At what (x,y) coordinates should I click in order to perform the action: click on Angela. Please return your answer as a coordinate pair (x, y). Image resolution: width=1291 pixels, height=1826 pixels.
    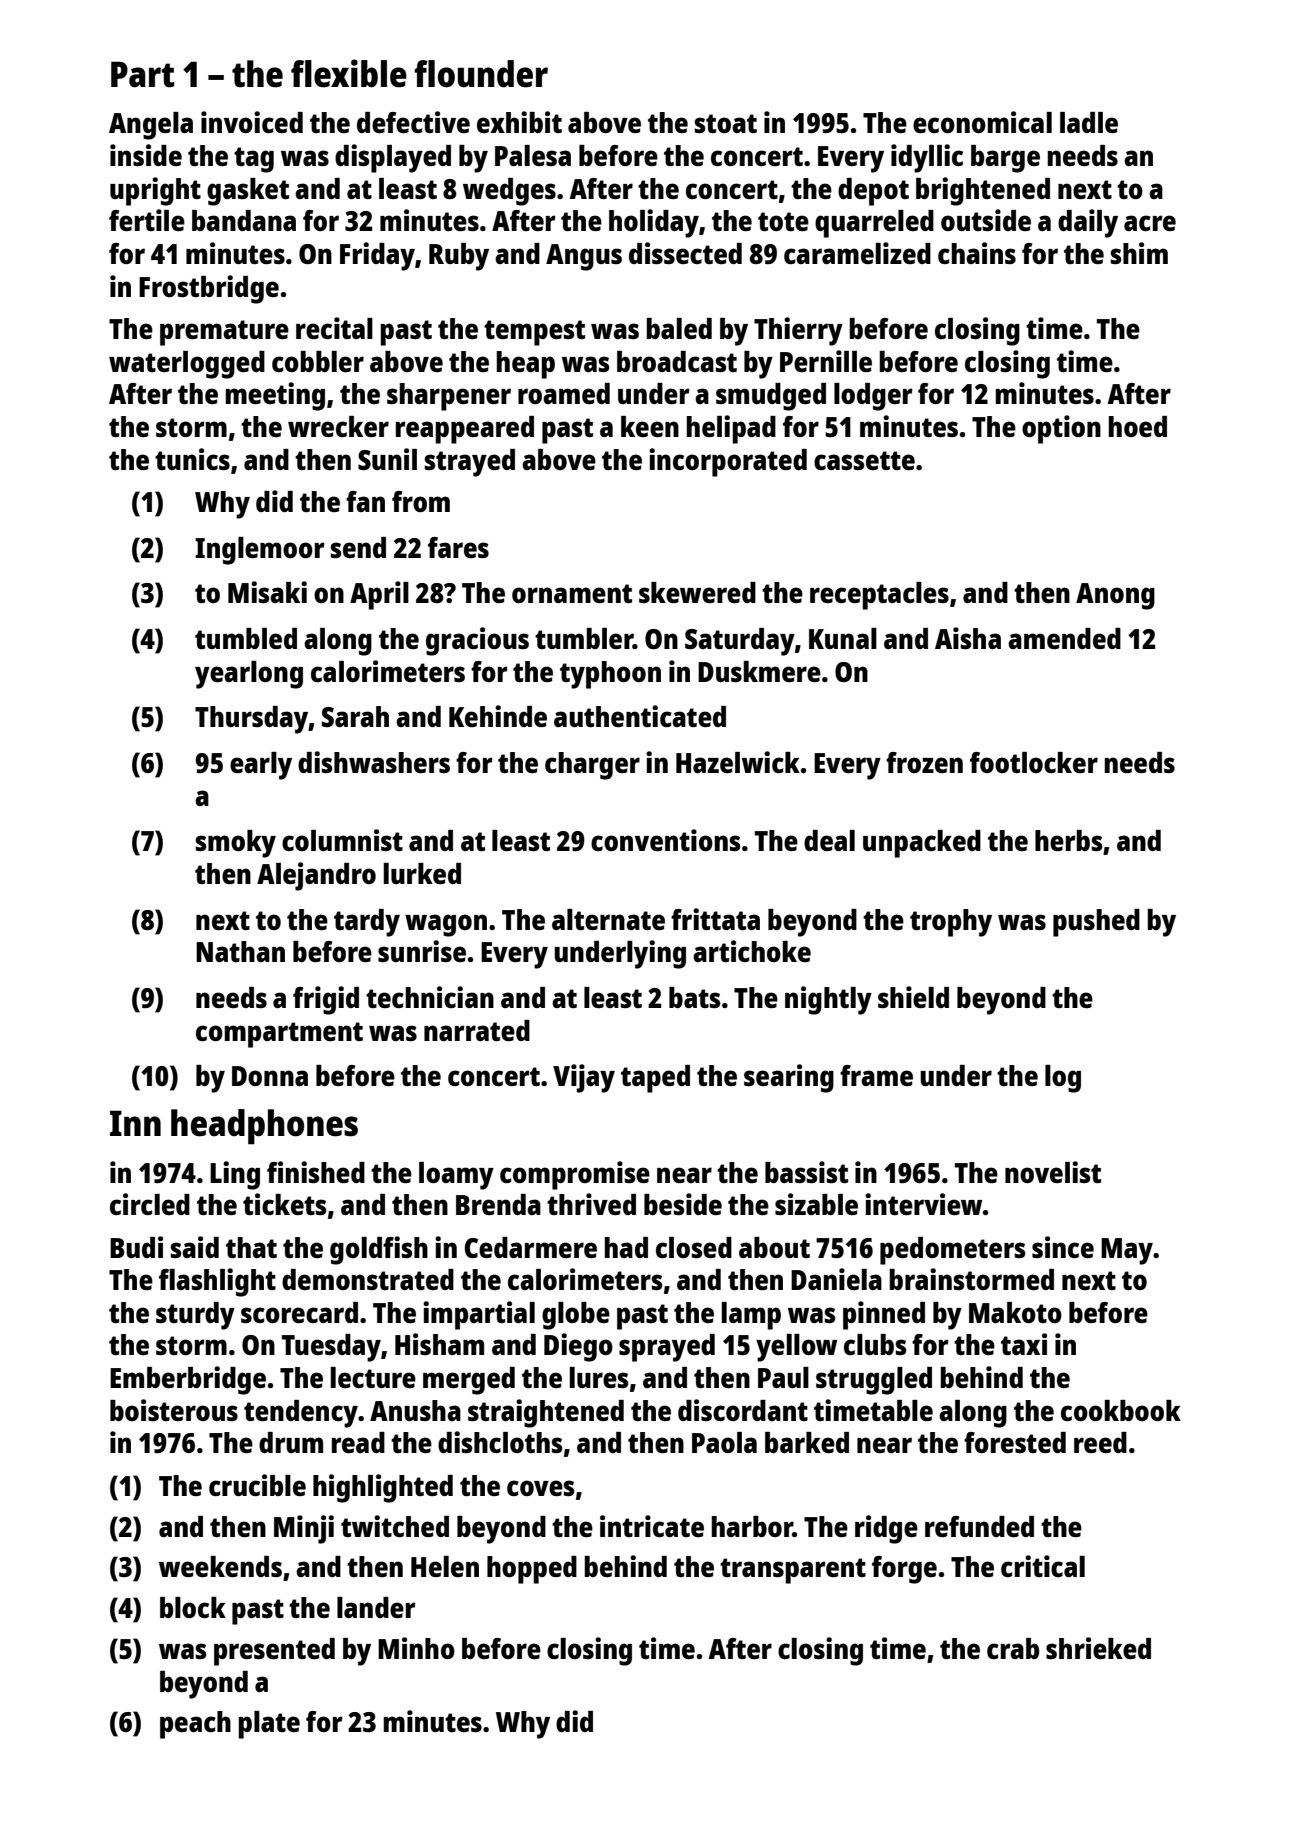
    Looking at the image, I should click on (151, 126).
